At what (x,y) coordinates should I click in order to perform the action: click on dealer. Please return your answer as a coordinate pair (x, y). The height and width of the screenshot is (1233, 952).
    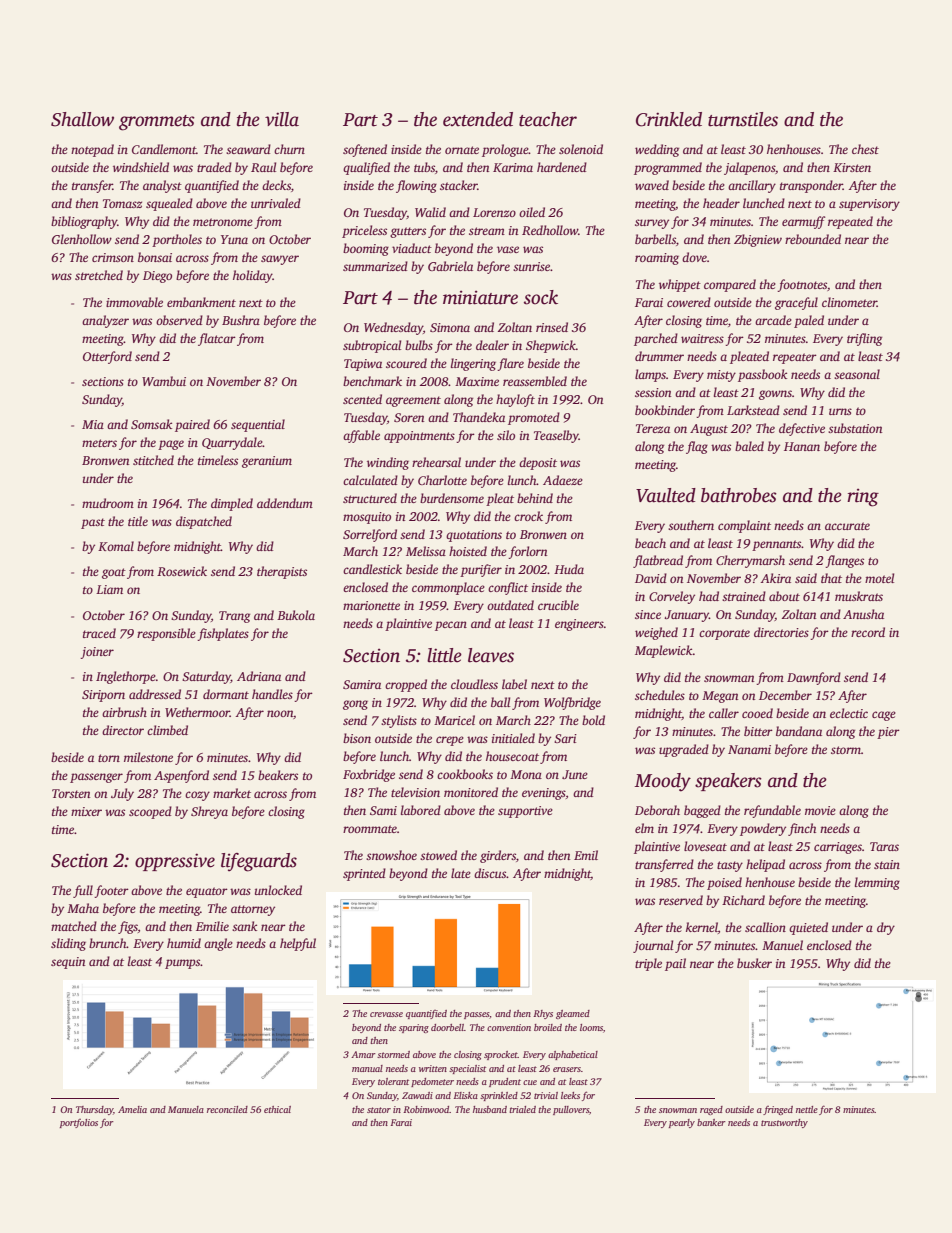
    Looking at the image, I should click on (492, 345).
